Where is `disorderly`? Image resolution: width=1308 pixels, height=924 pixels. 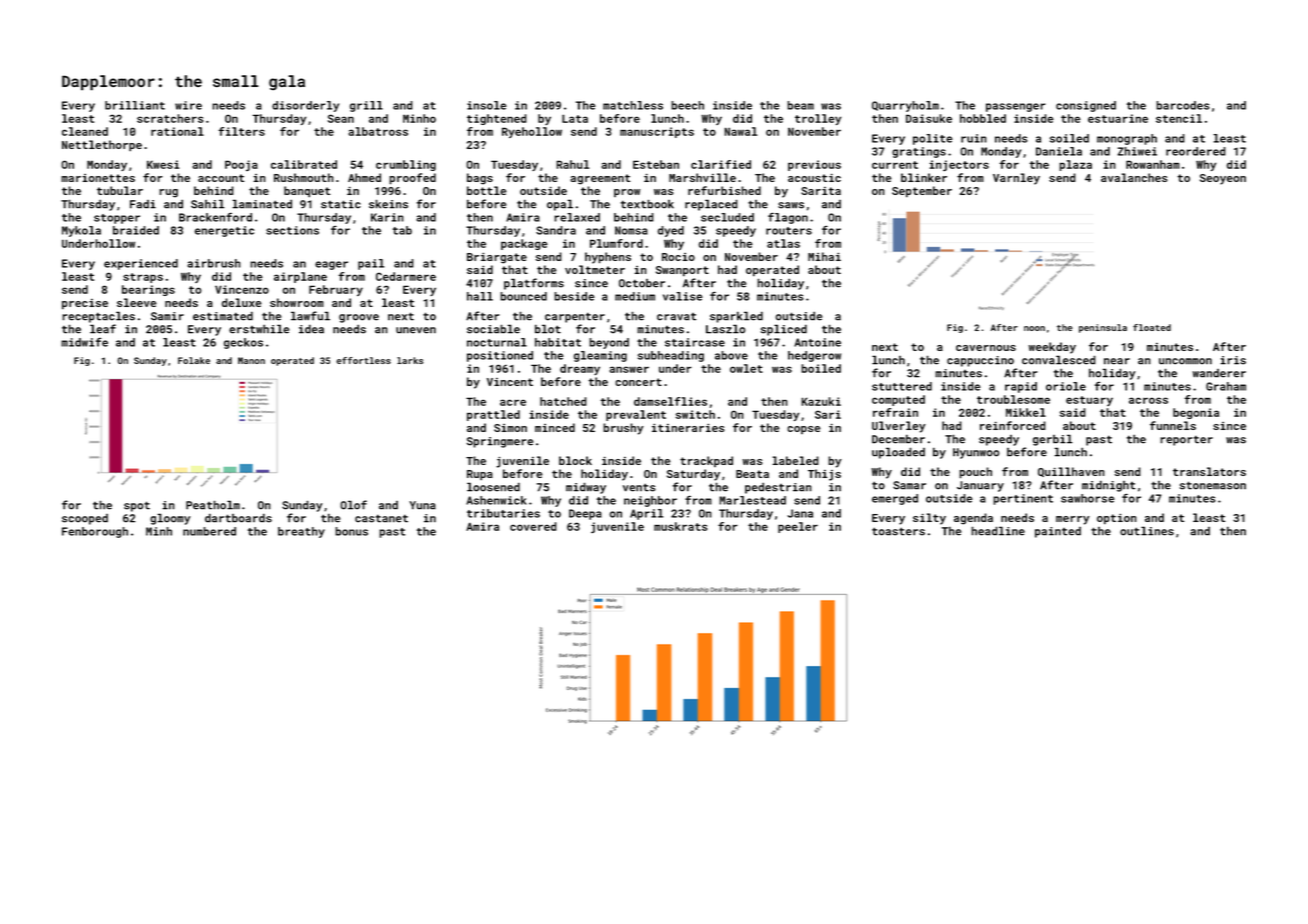
disorderly is located at coordinates (305, 106).
